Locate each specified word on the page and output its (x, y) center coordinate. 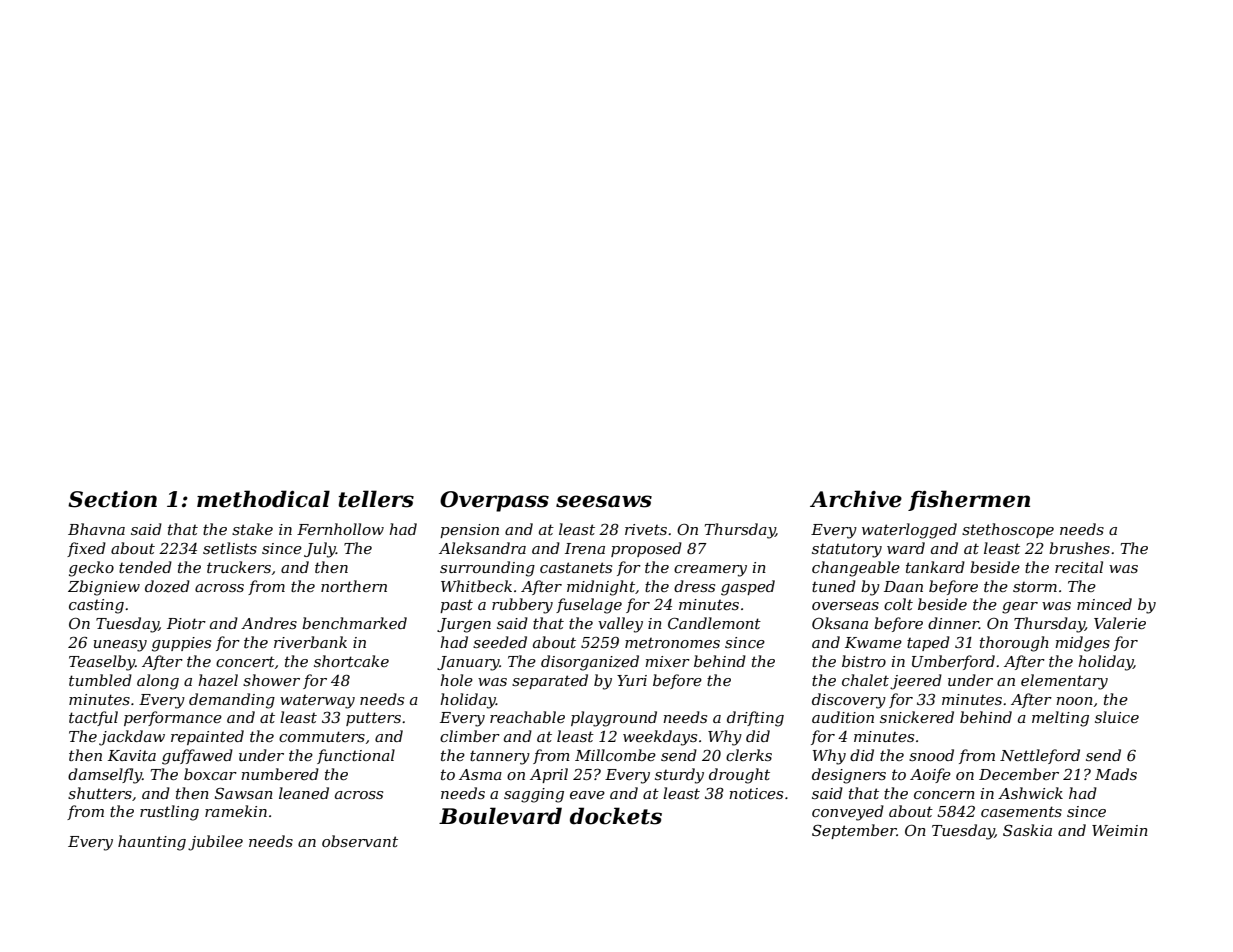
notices (756, 793)
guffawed (197, 757)
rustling (169, 813)
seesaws (604, 501)
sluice (1117, 717)
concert (245, 661)
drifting (755, 719)
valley (620, 625)
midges (1082, 644)
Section (112, 499)
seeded (500, 642)
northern (354, 586)
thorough (1014, 644)
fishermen (969, 500)
